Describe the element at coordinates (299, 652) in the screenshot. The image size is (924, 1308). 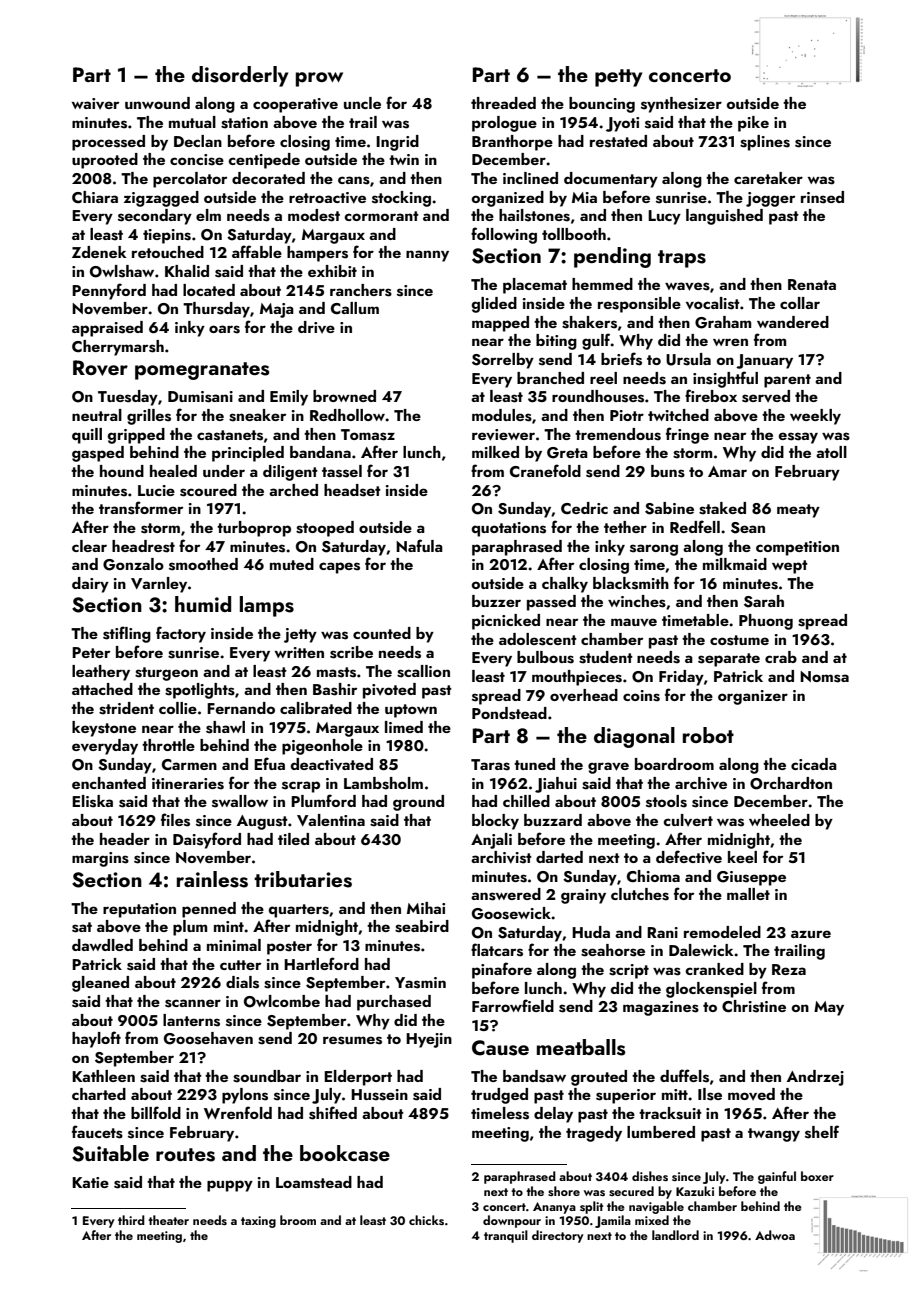
I see `written` at that location.
